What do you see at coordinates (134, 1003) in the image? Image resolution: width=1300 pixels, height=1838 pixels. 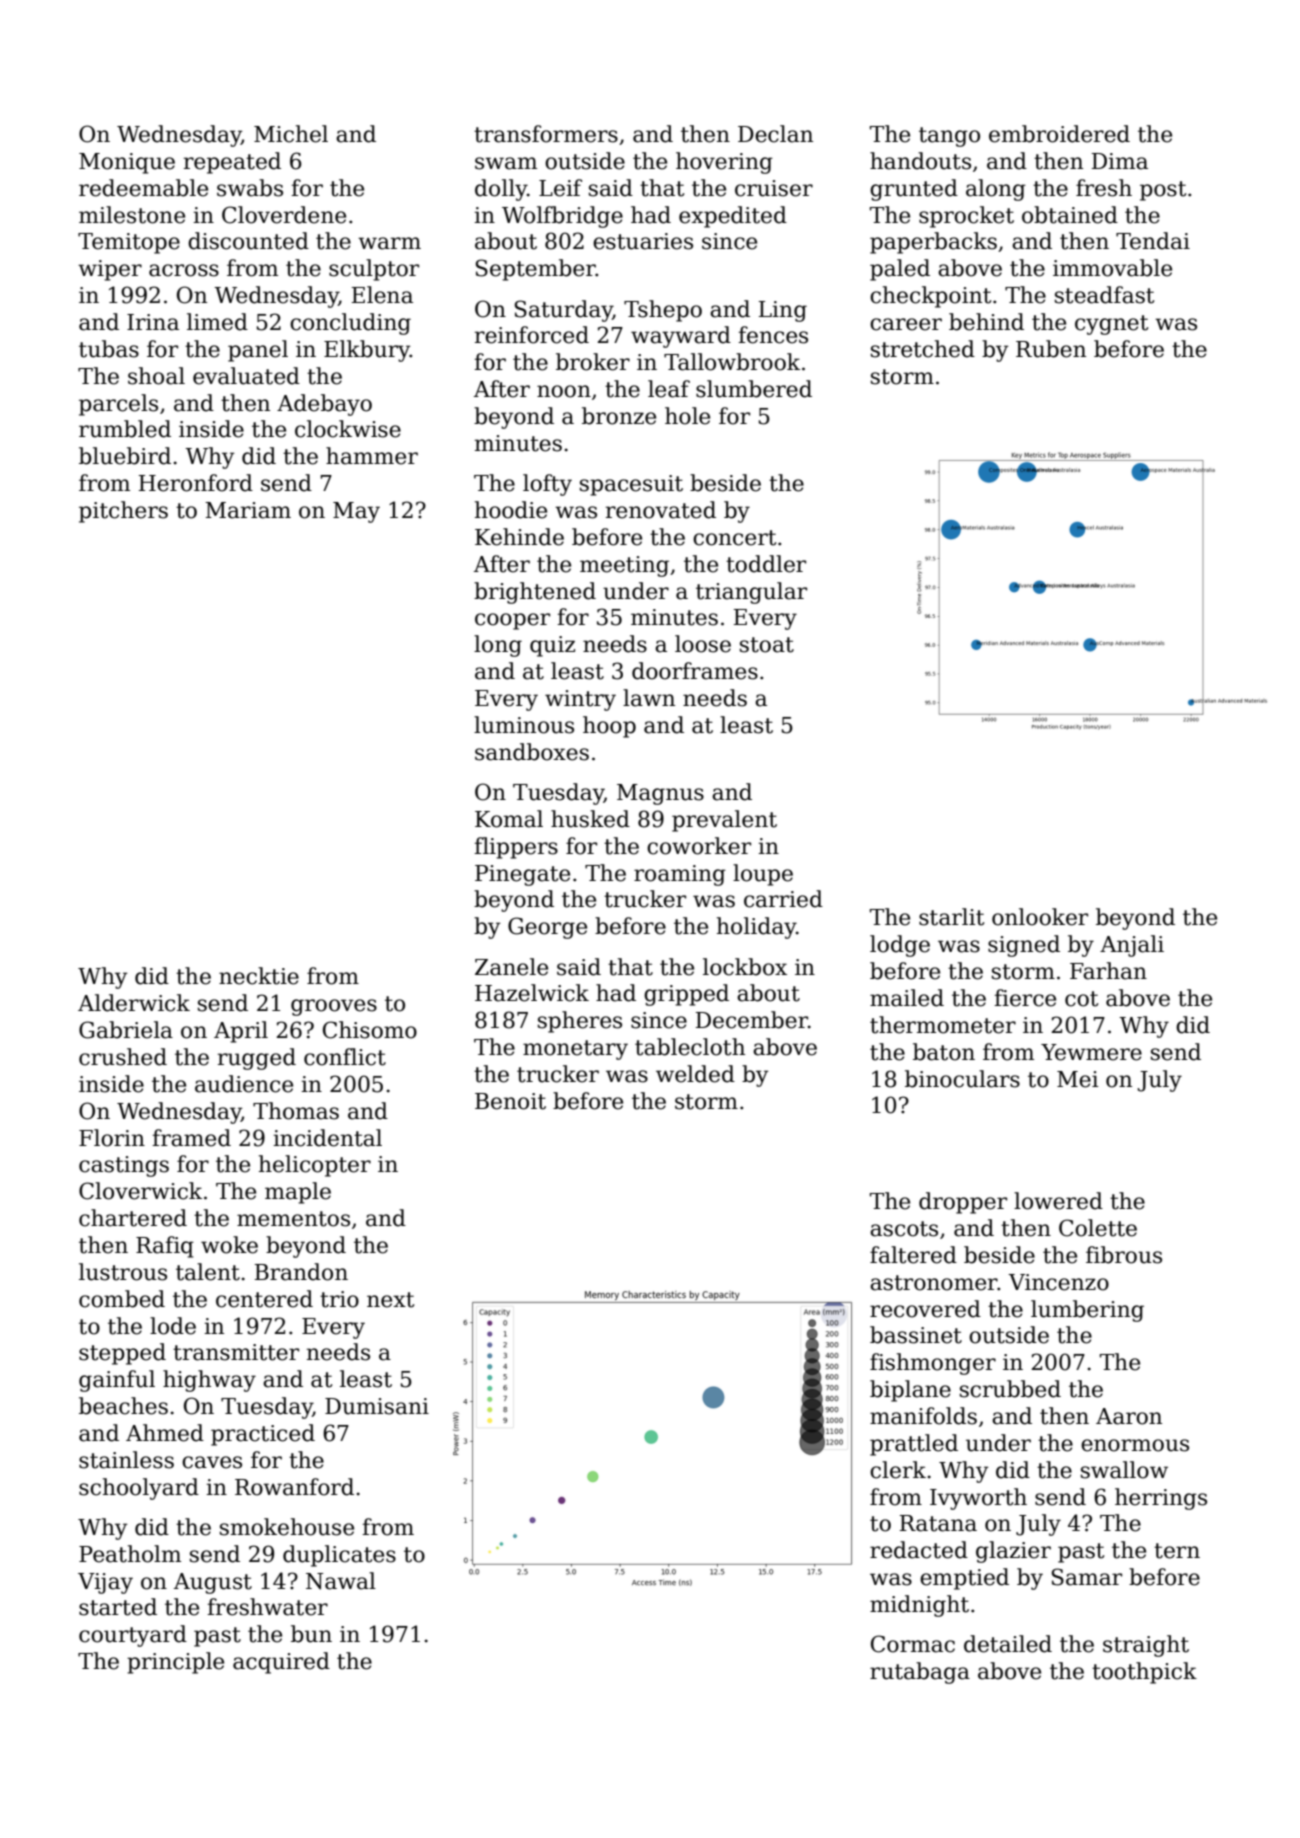 I see `Alderwick` at bounding box center [134, 1003].
